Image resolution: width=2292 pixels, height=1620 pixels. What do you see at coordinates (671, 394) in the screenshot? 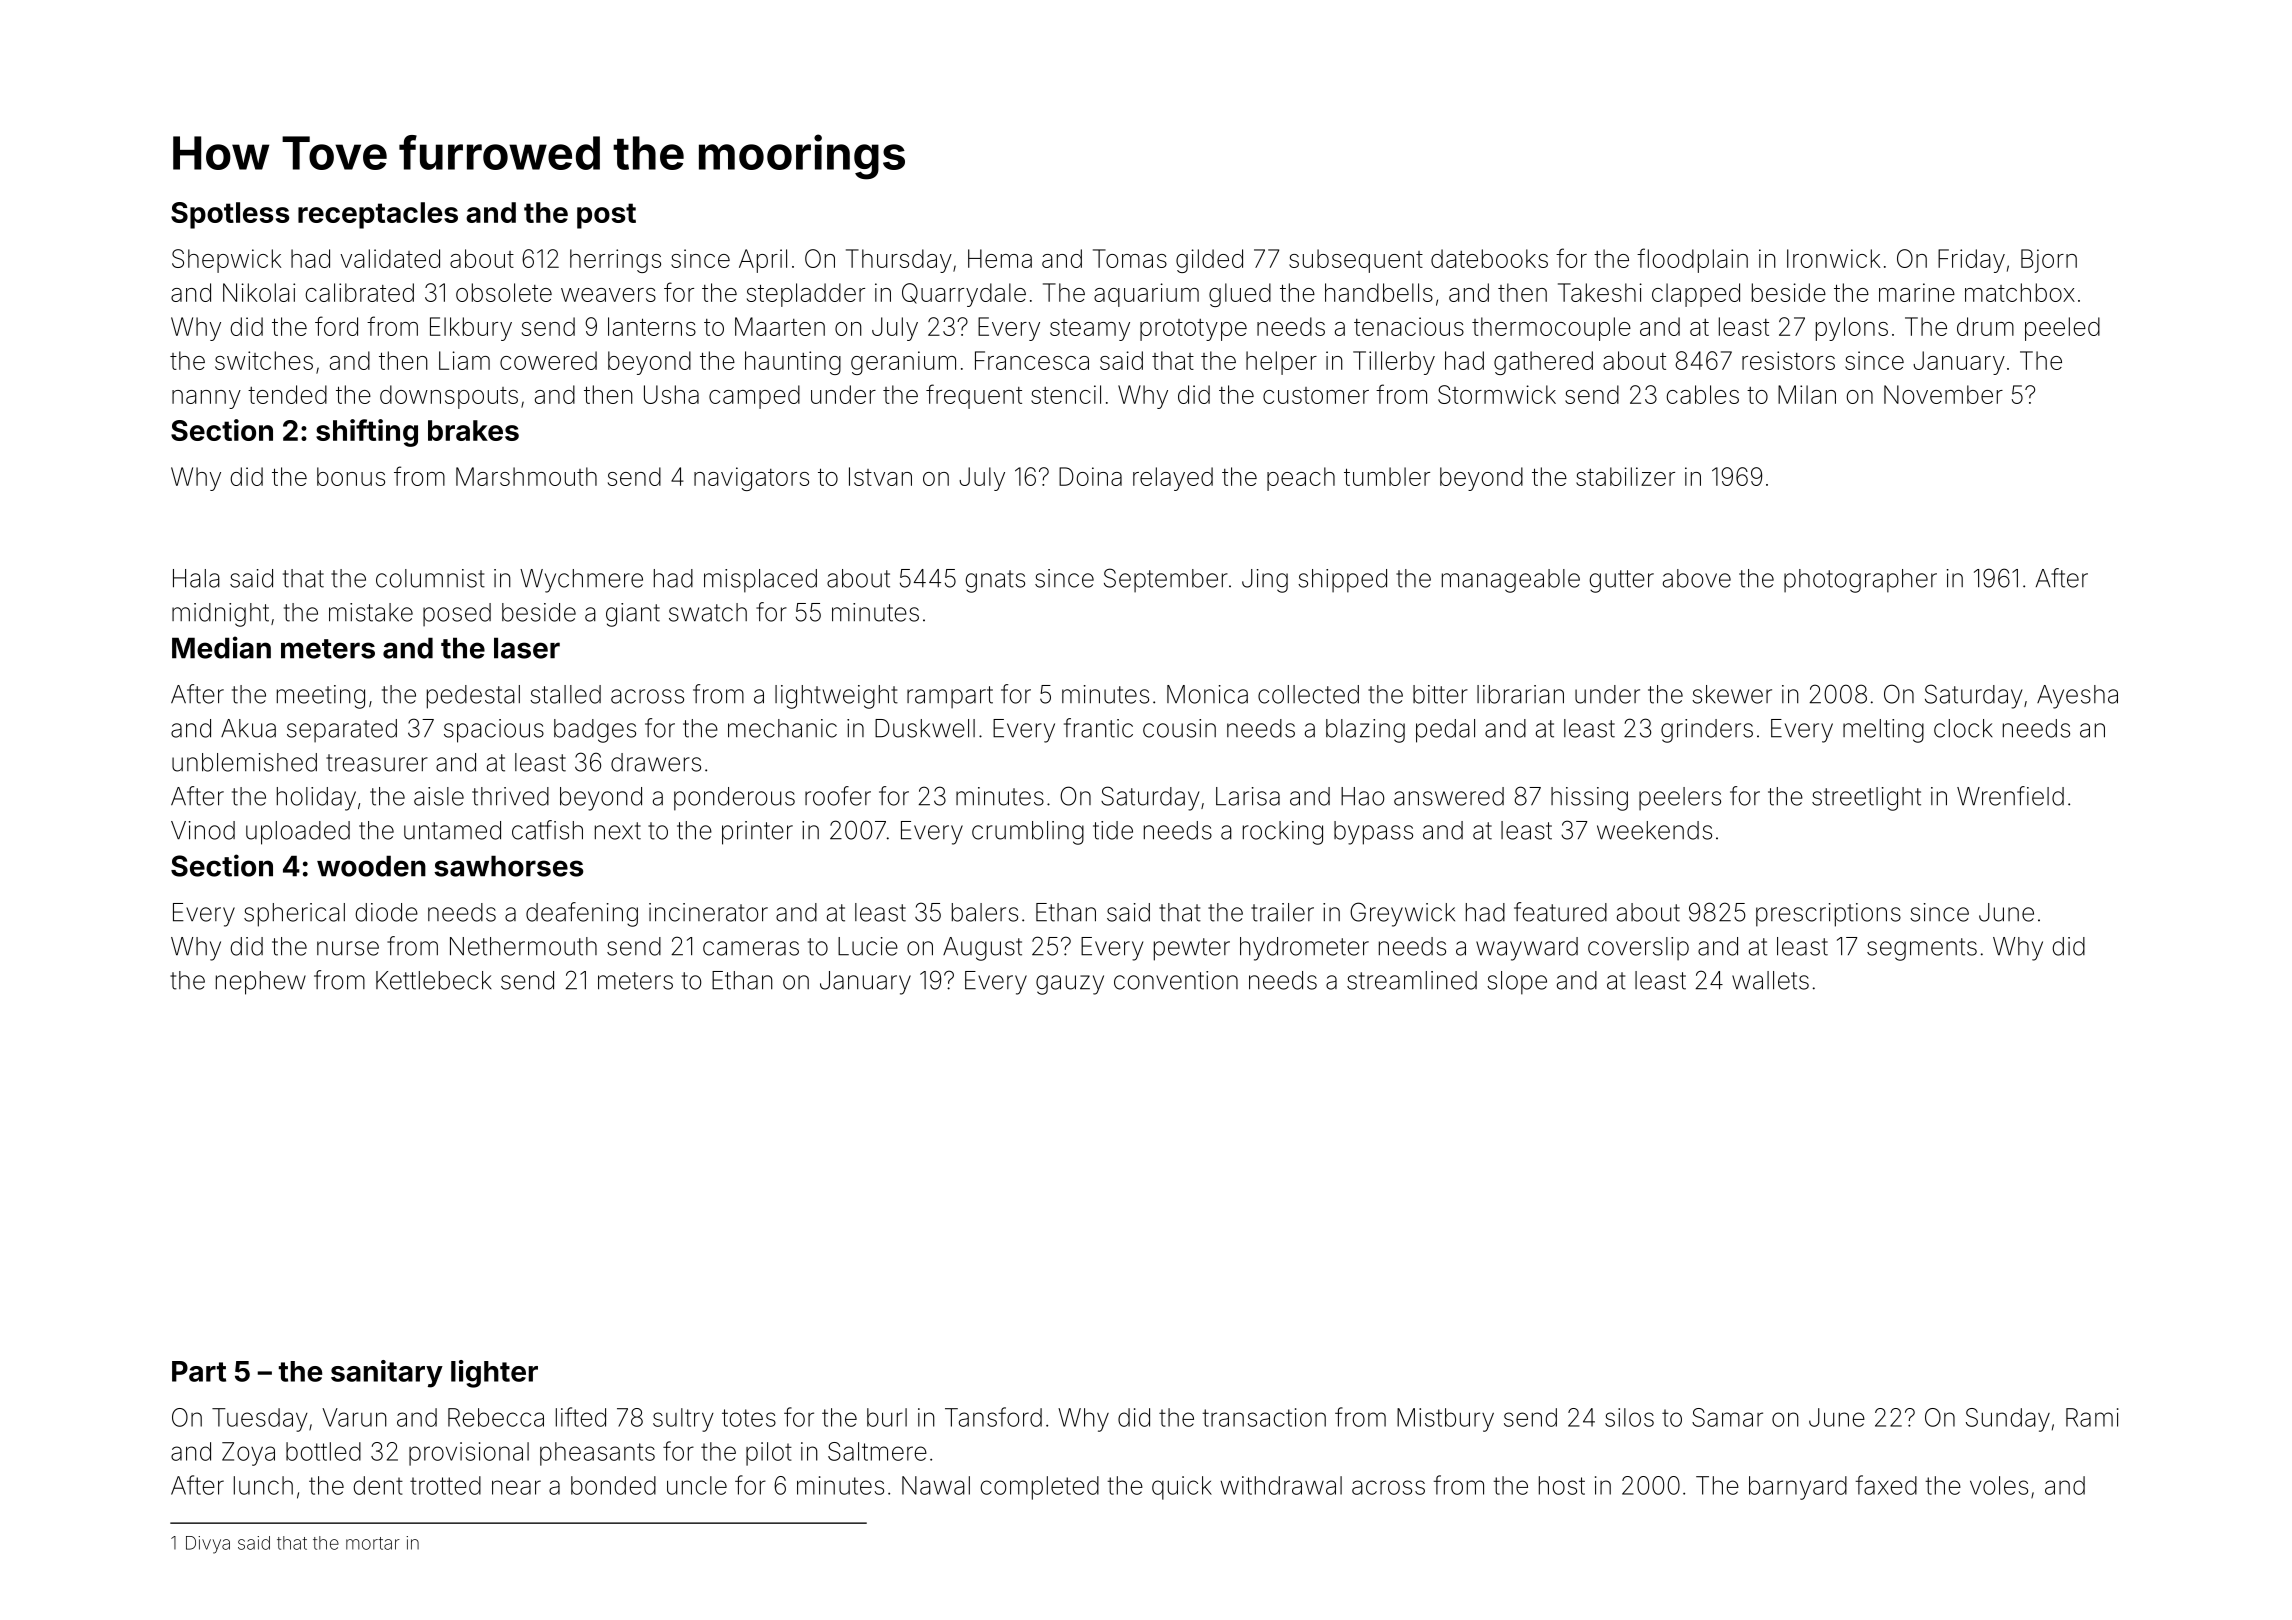
I see `Usha` at bounding box center [671, 394].
